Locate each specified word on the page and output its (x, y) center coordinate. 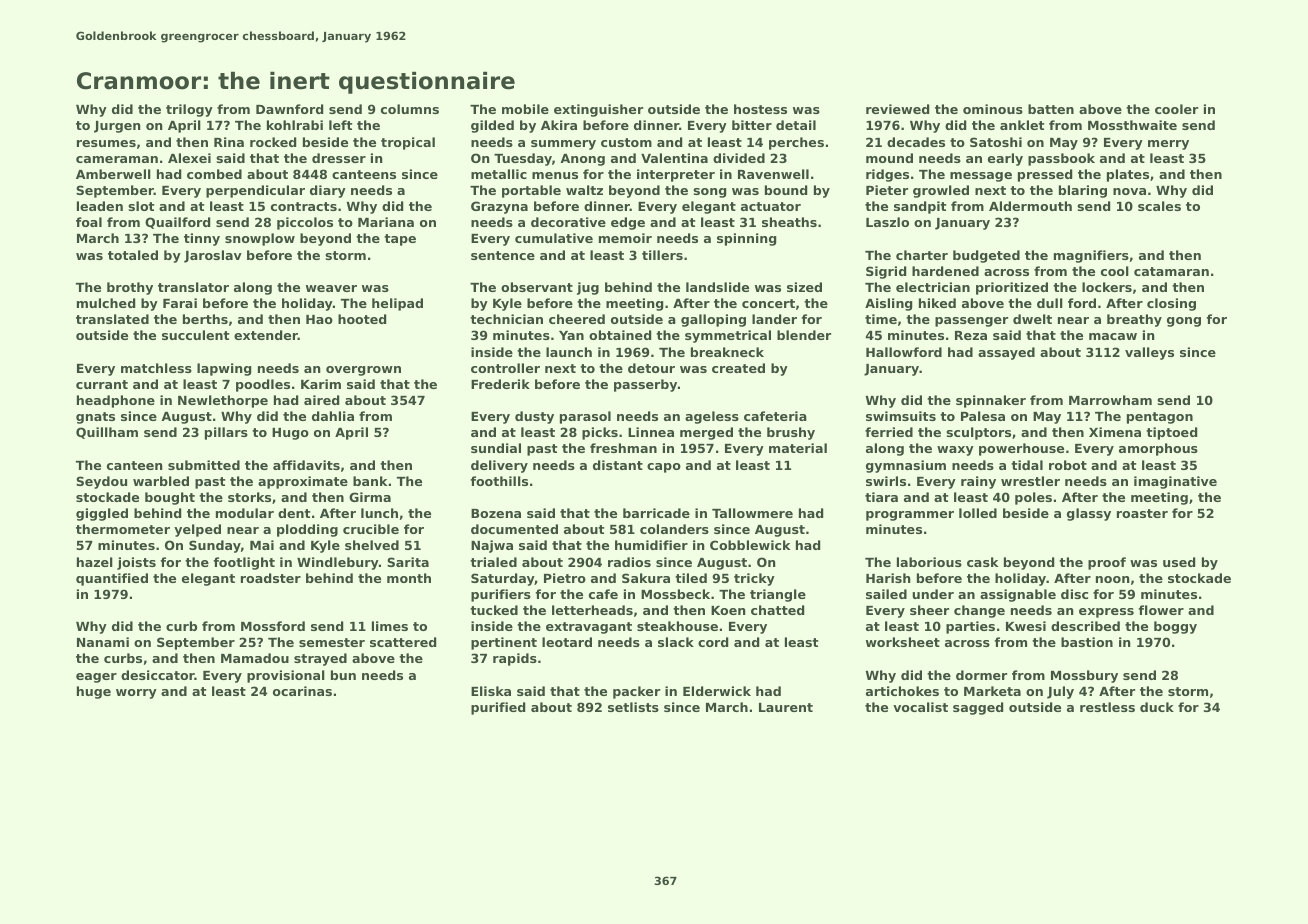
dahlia (333, 416)
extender (266, 335)
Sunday (215, 546)
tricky (754, 579)
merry (1168, 145)
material (798, 448)
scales (1159, 206)
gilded (492, 126)
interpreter (676, 175)
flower (1161, 610)
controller (505, 368)
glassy (1089, 514)
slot (141, 206)
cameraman (117, 159)
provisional (286, 676)
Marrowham (1110, 400)
